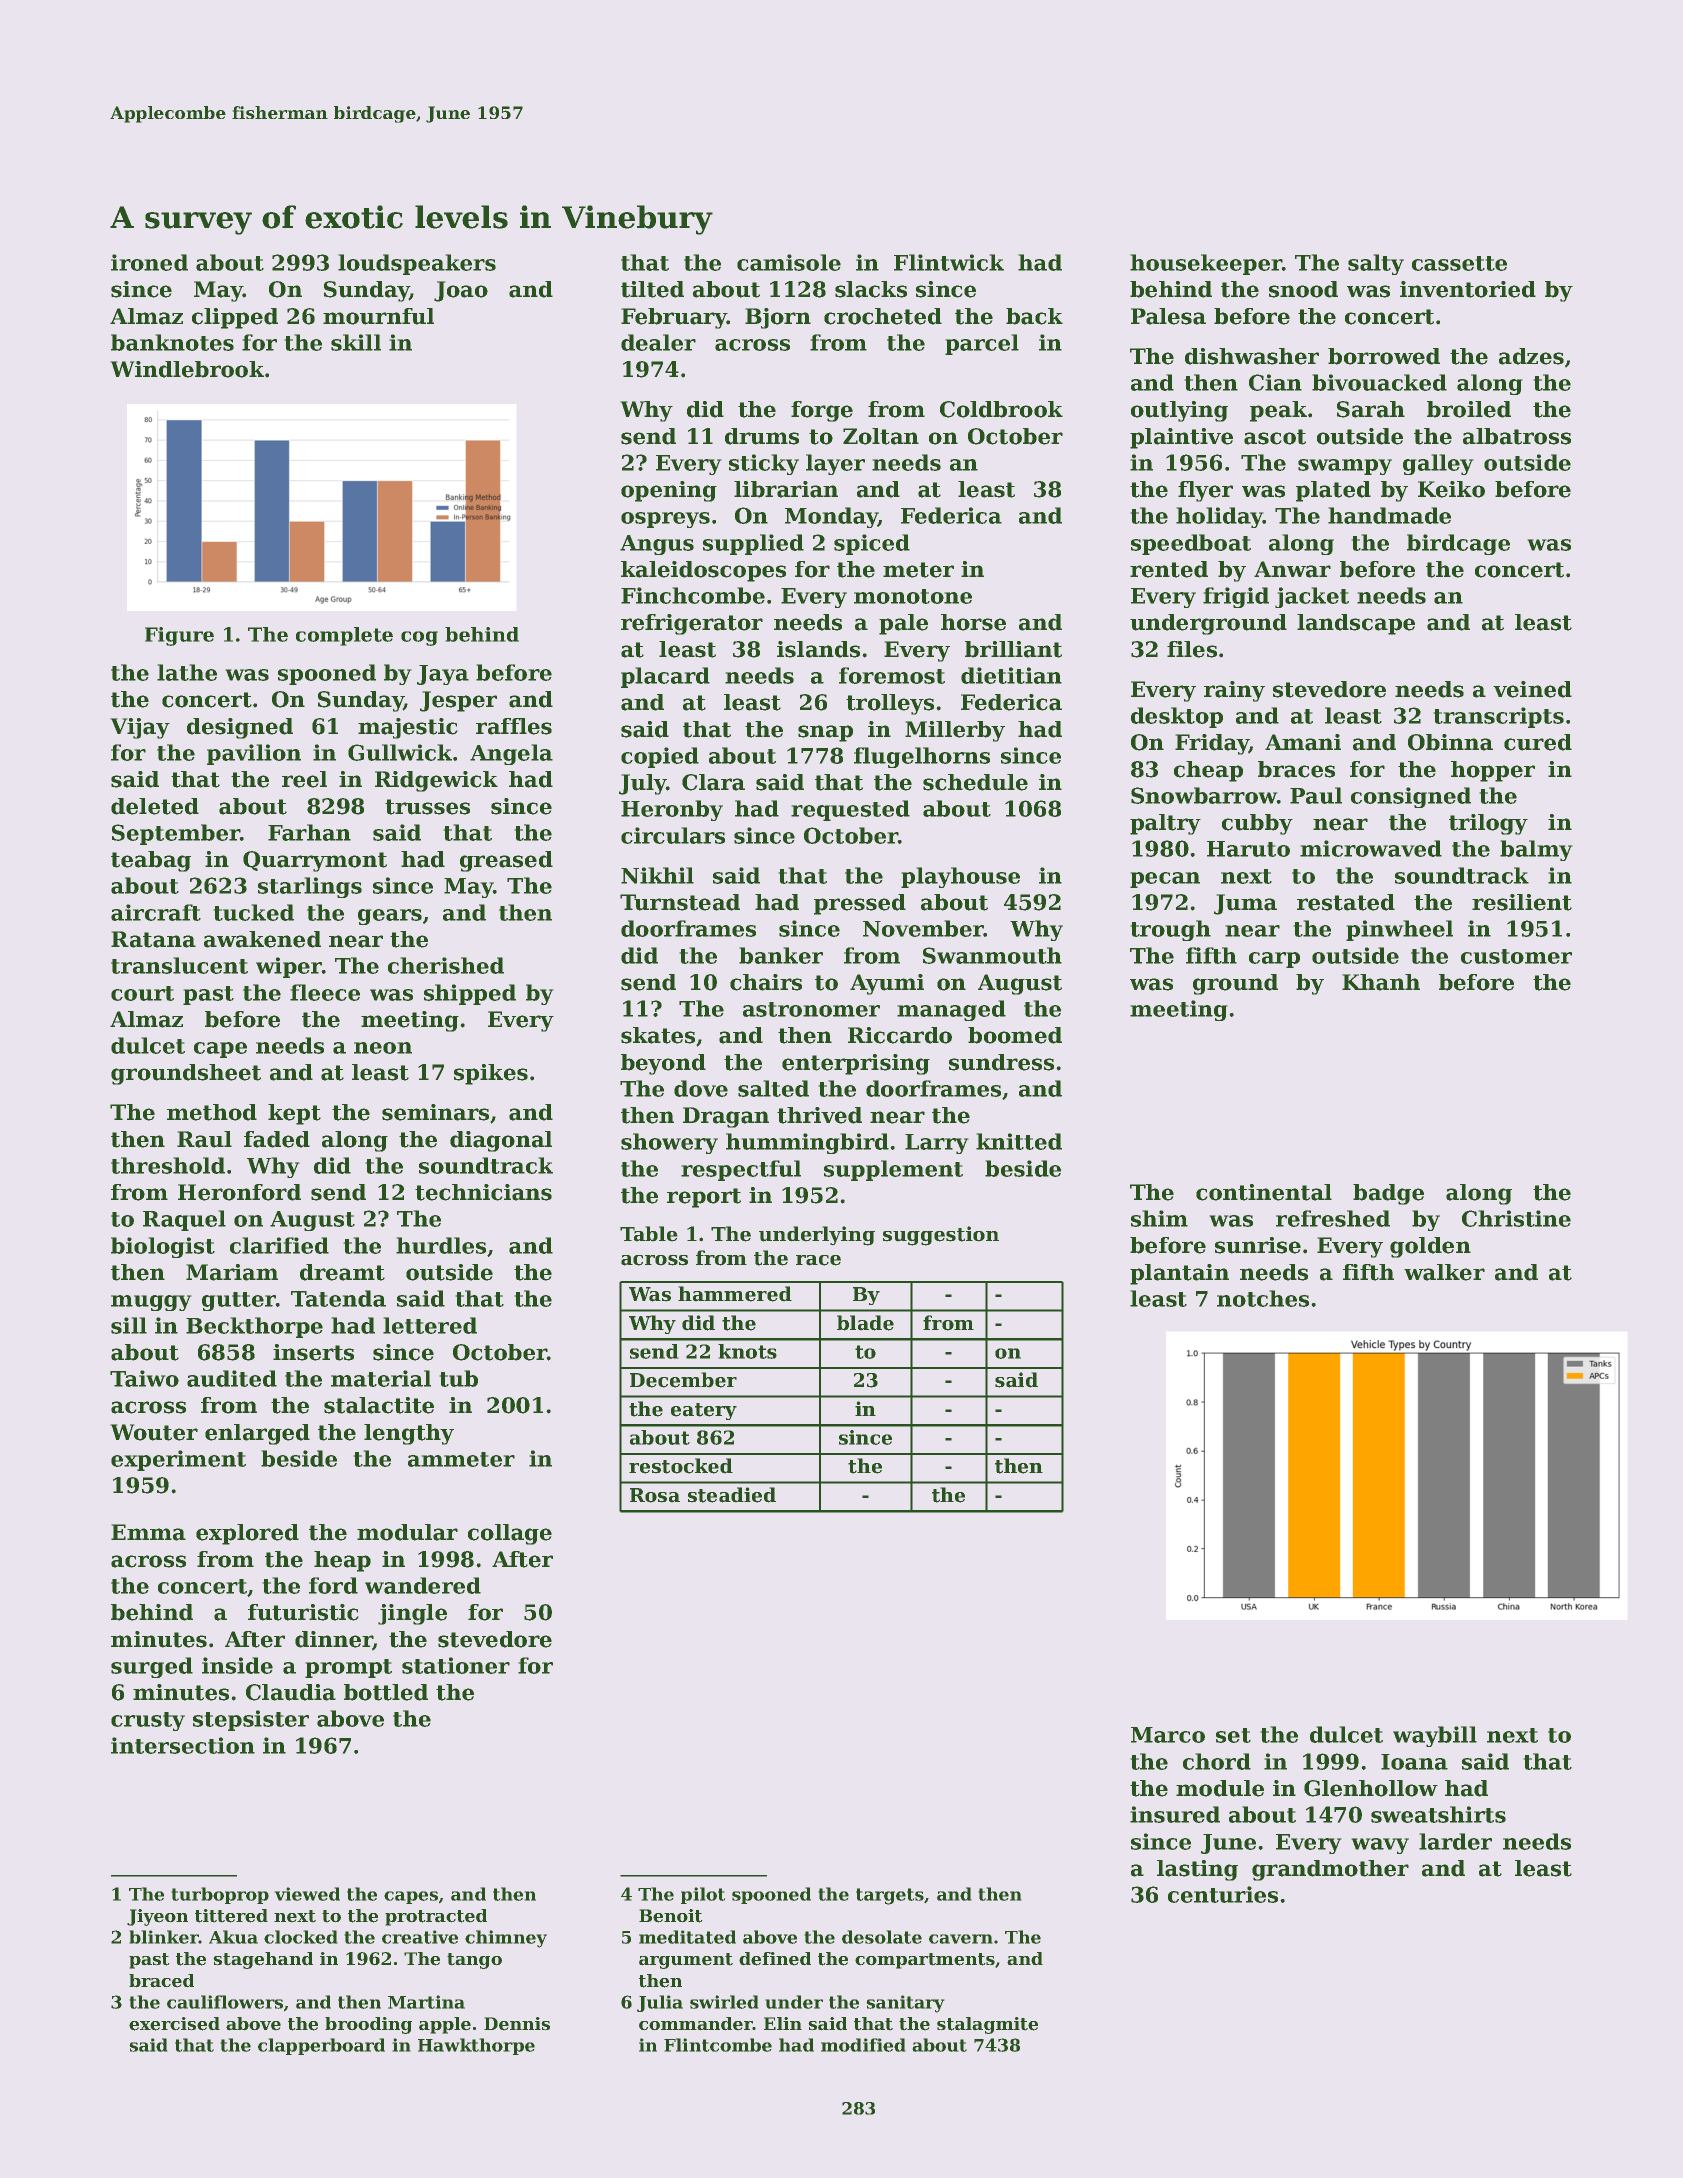 The image size is (1683, 2178). Describe the element at coordinates (1388, 1194) in the page. I see `badge` at that location.
